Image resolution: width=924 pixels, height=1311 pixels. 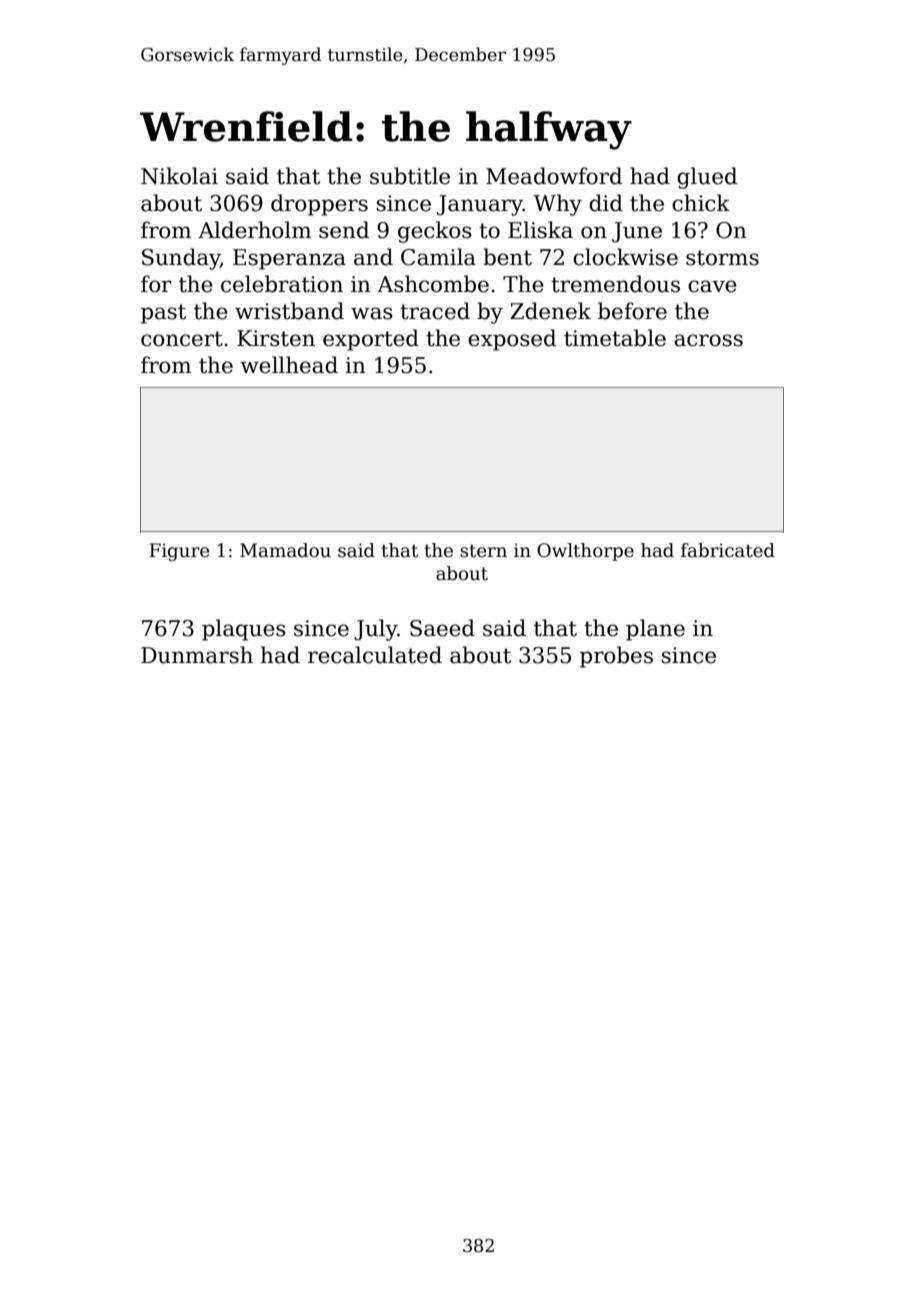 What do you see at coordinates (722, 258) in the screenshot?
I see `storms` at bounding box center [722, 258].
